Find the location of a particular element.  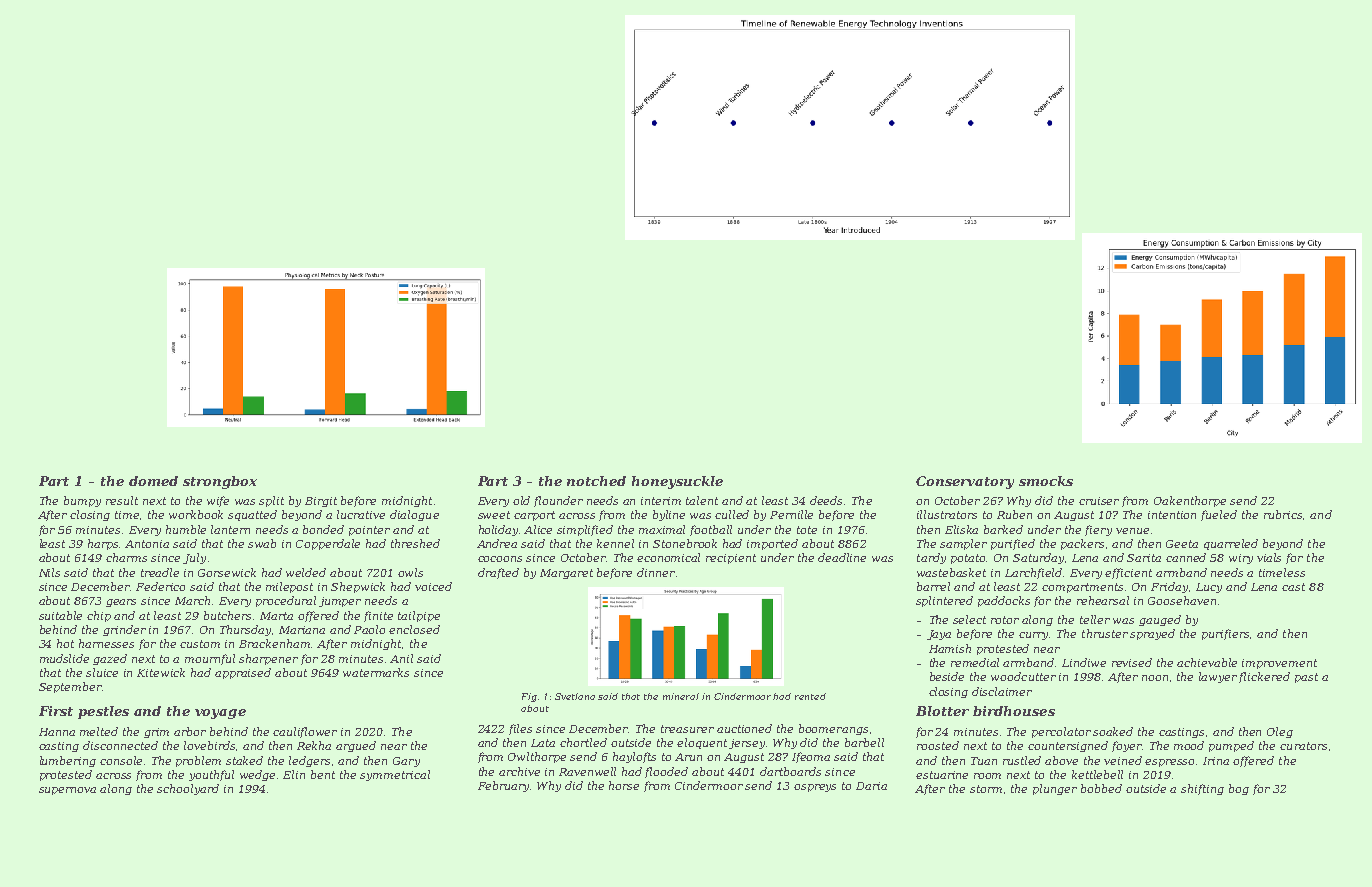

schoolyard is located at coordinates (188, 789).
